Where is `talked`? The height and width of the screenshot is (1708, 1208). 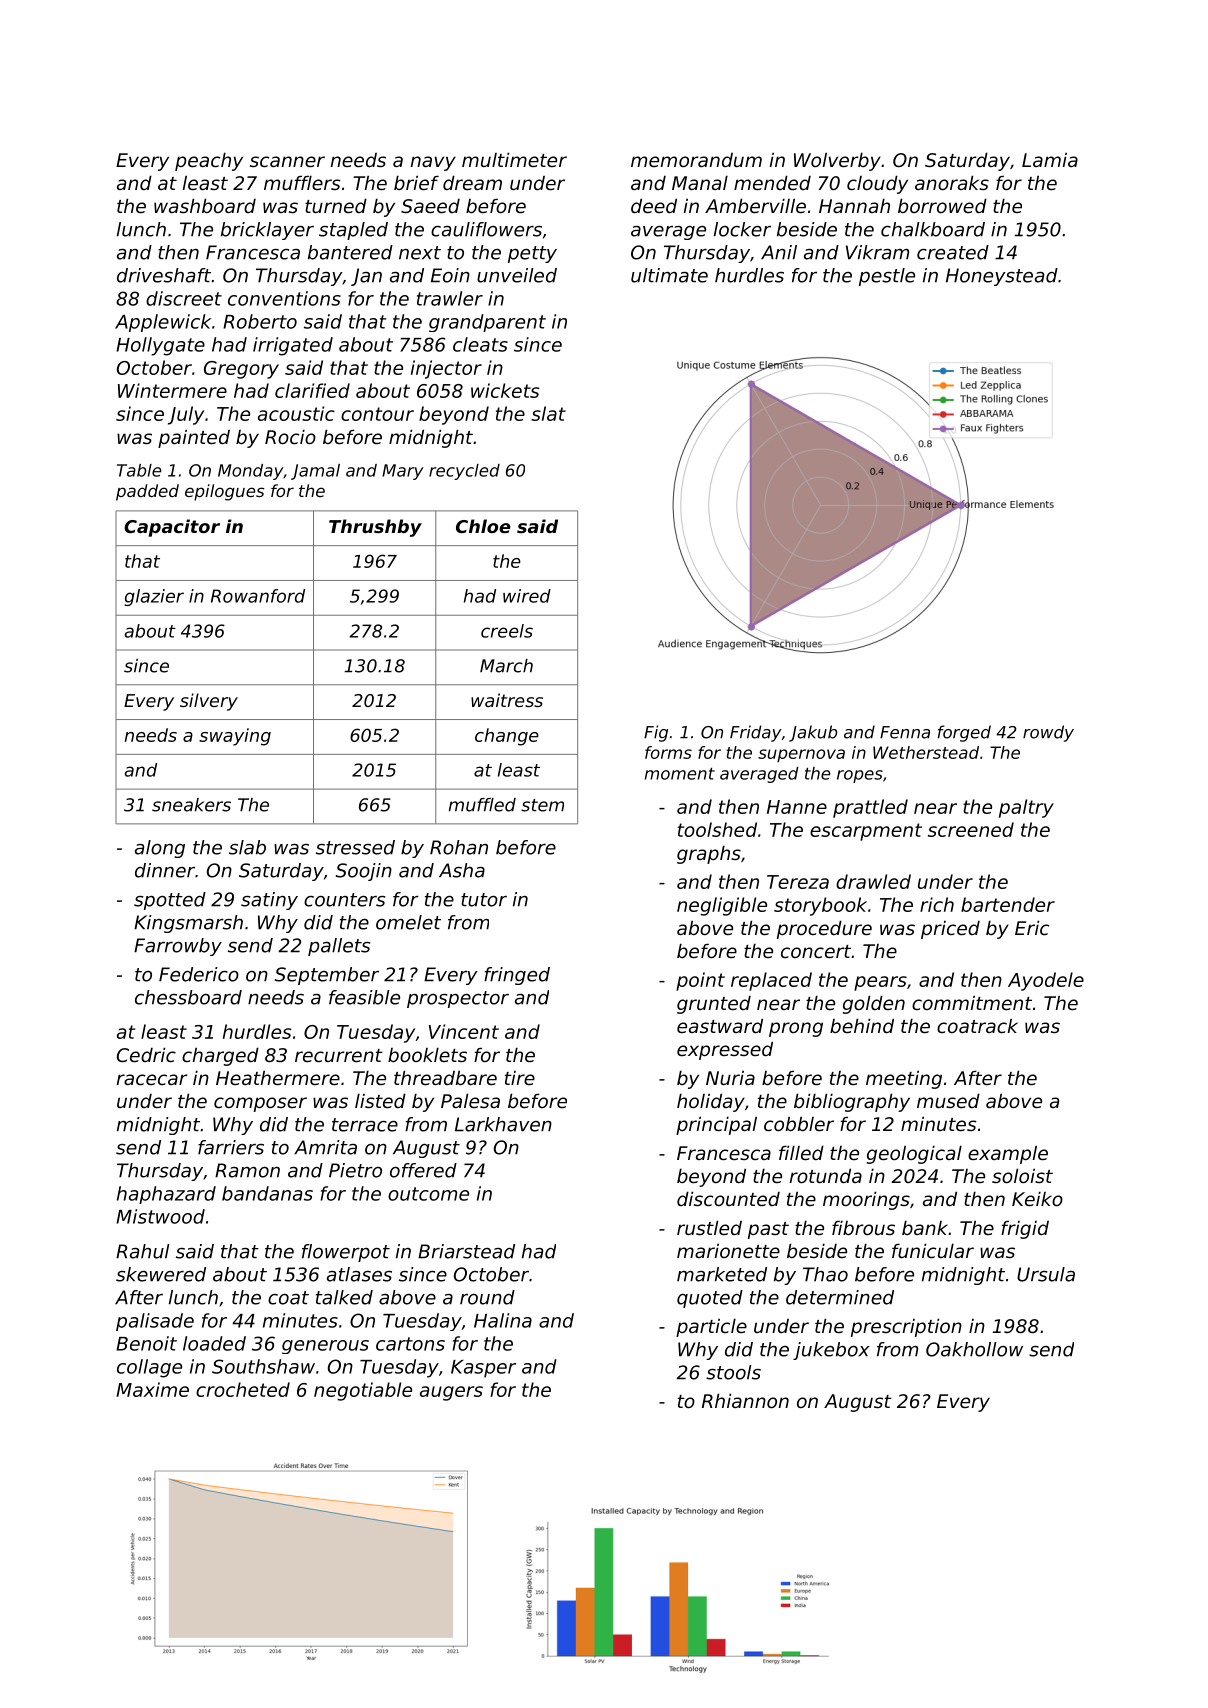
talked is located at coordinates (344, 1297).
